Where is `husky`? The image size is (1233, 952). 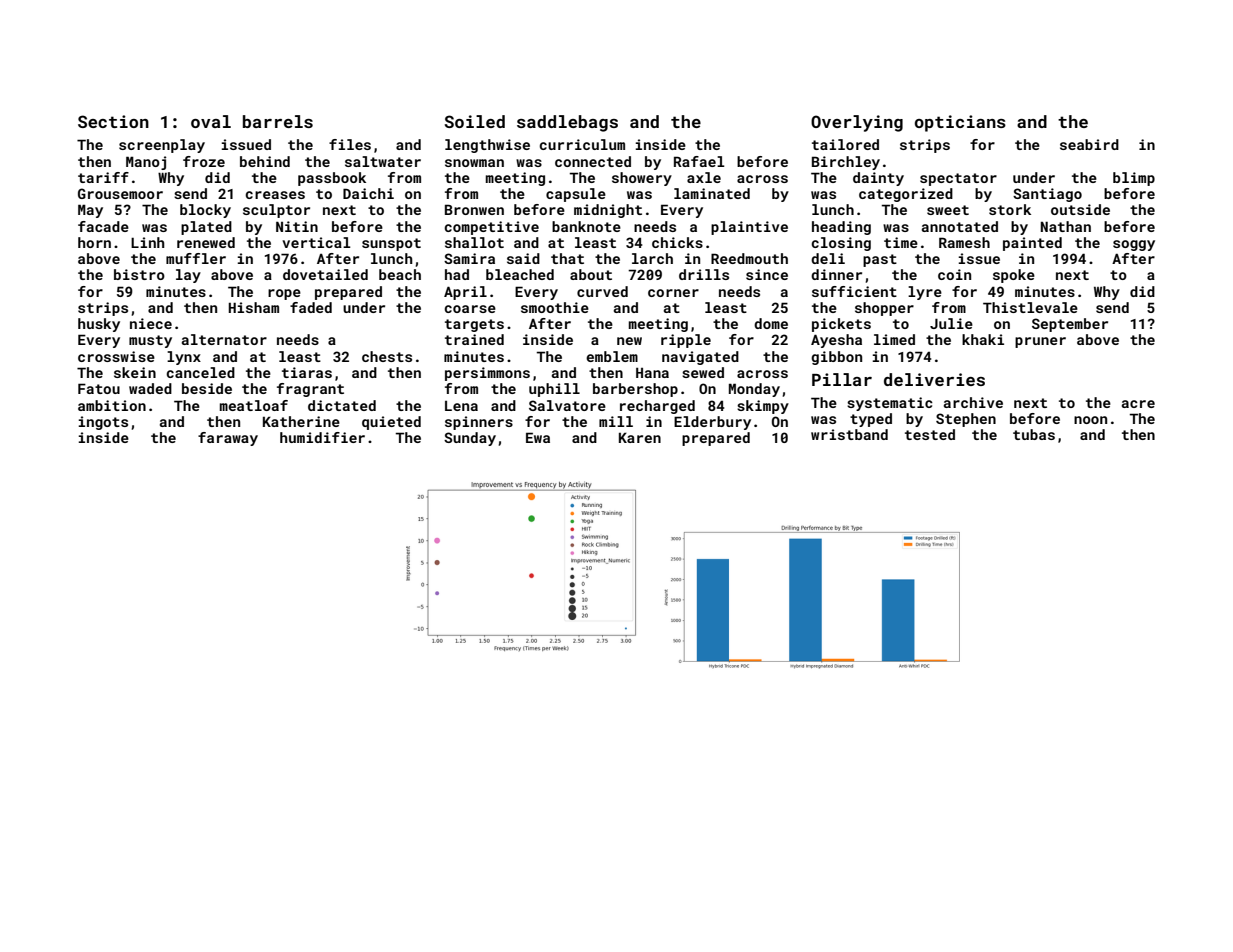
husky is located at coordinates (99, 325).
